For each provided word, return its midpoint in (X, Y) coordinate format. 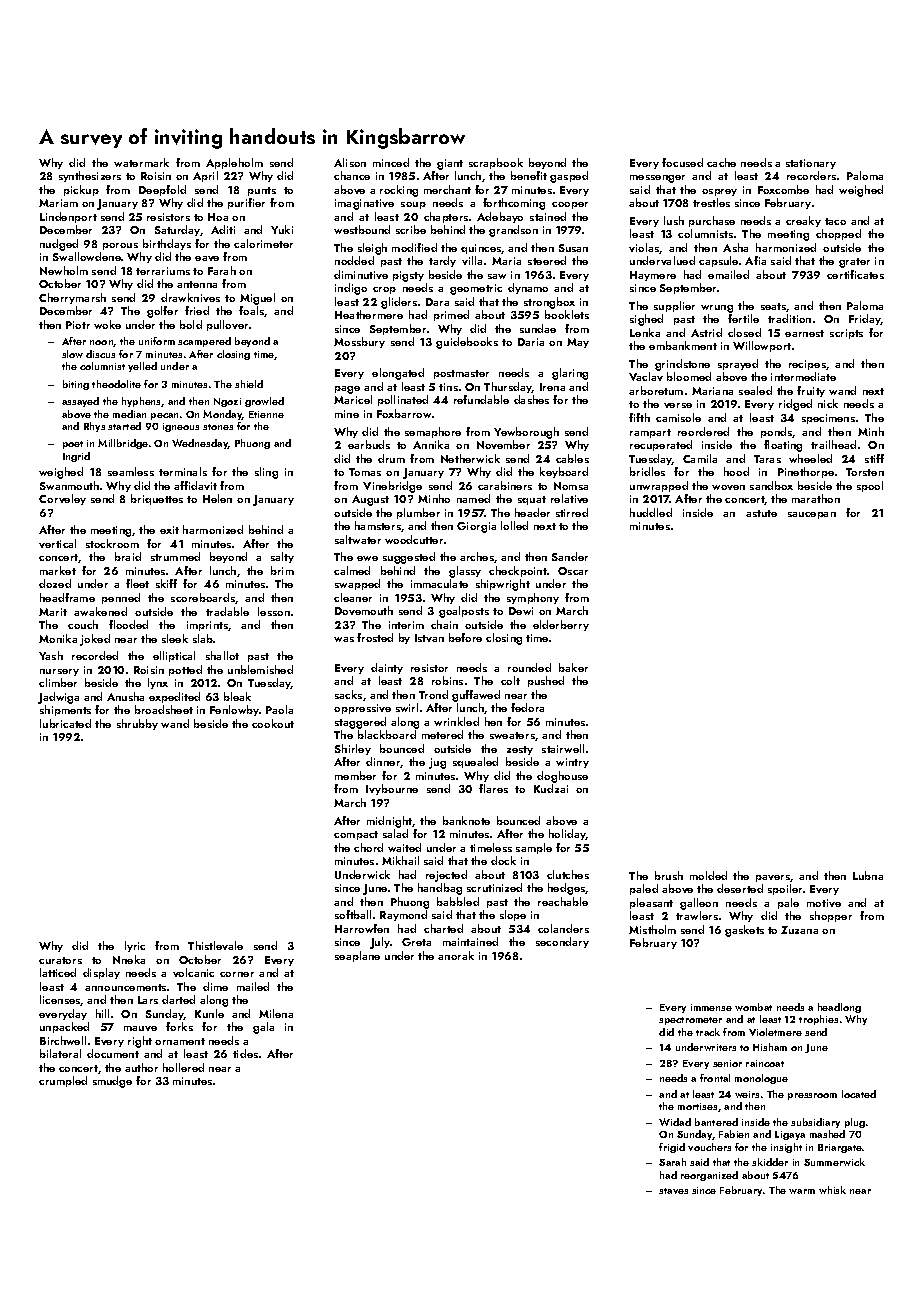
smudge (112, 1082)
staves (673, 1191)
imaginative (364, 204)
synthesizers (90, 176)
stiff (874, 458)
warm (802, 1191)
